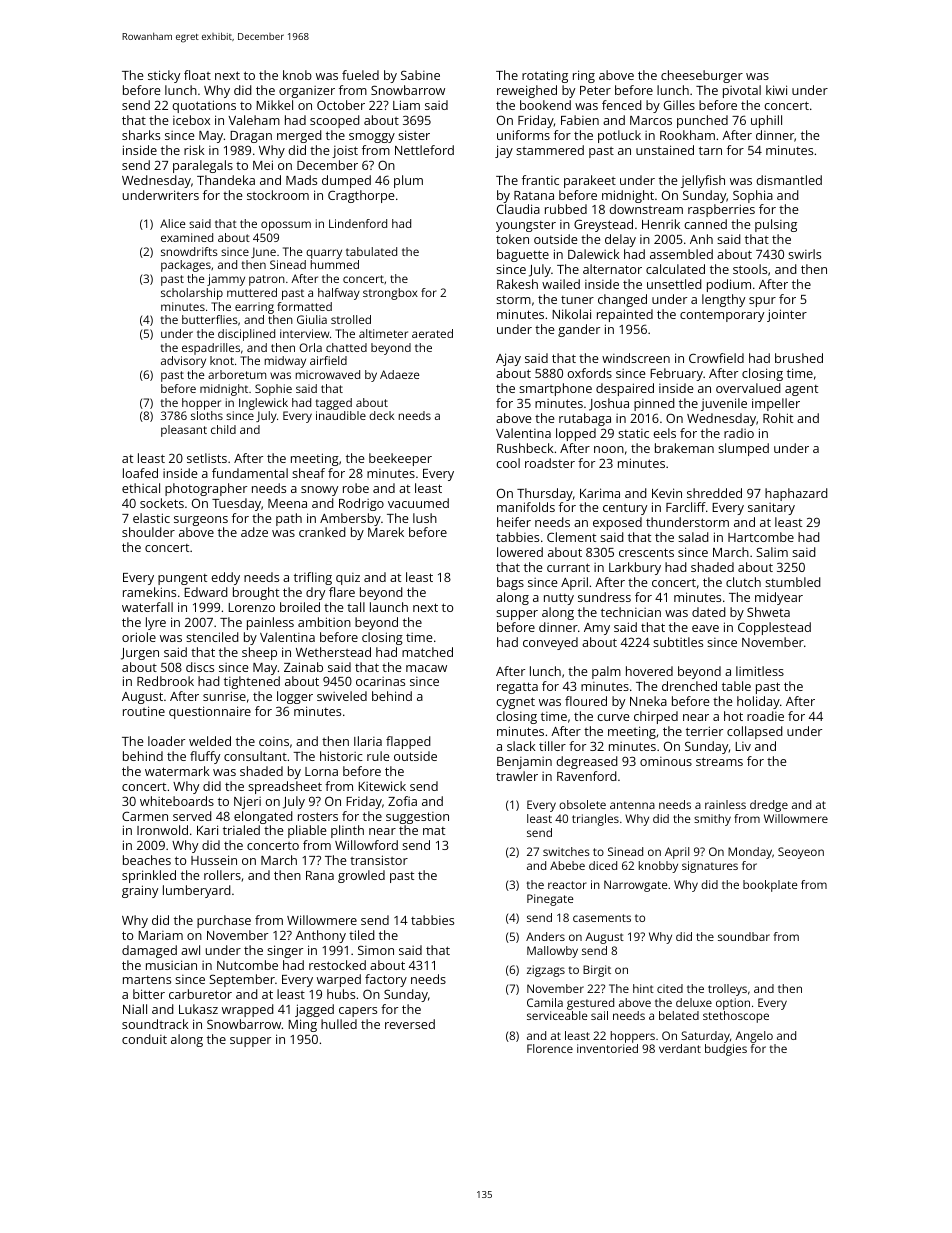 The height and width of the screenshot is (1233, 952). What do you see at coordinates (135, 1009) in the screenshot?
I see `Niall` at bounding box center [135, 1009].
